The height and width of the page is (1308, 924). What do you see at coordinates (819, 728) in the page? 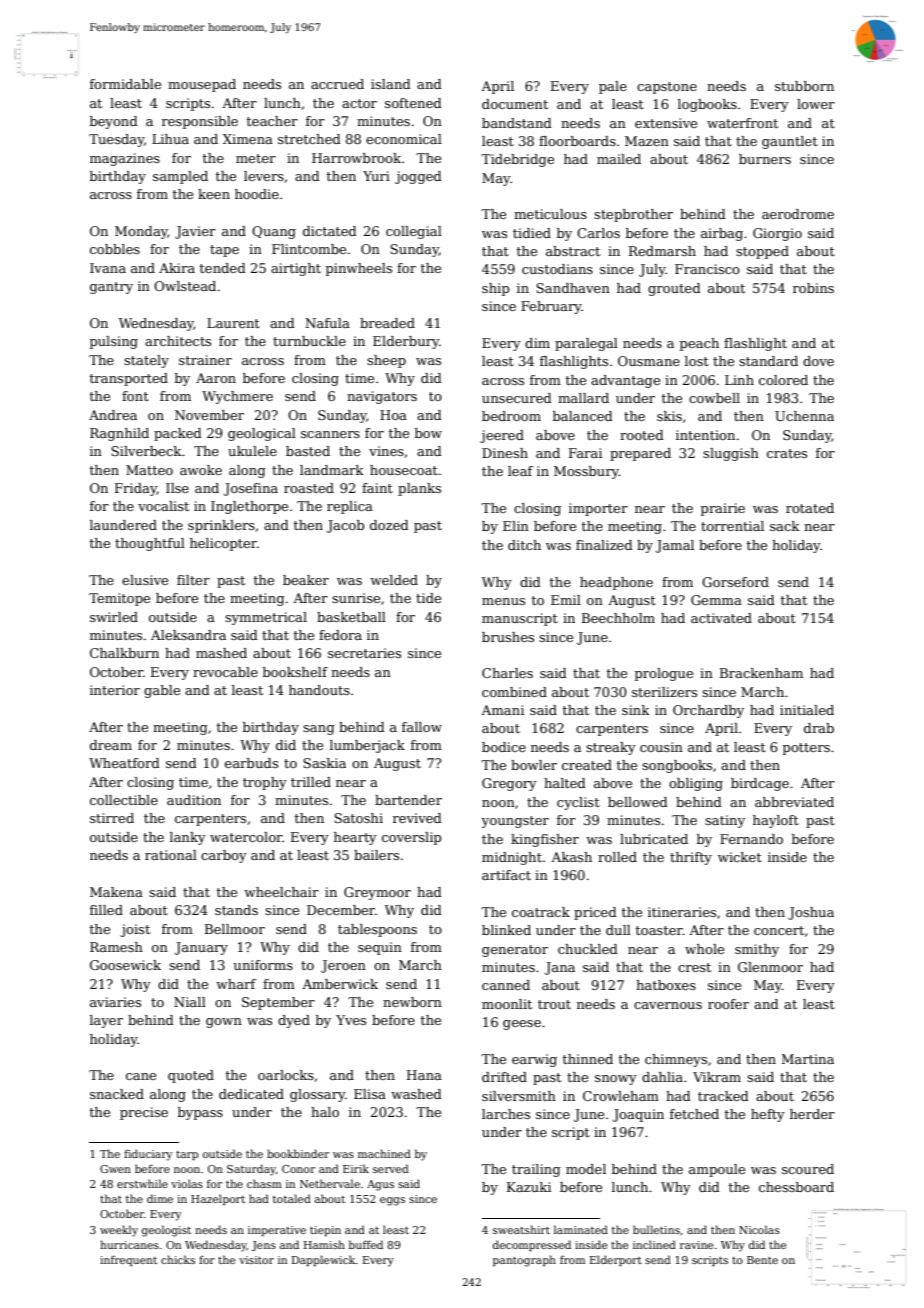
I see `drab` at bounding box center [819, 728].
